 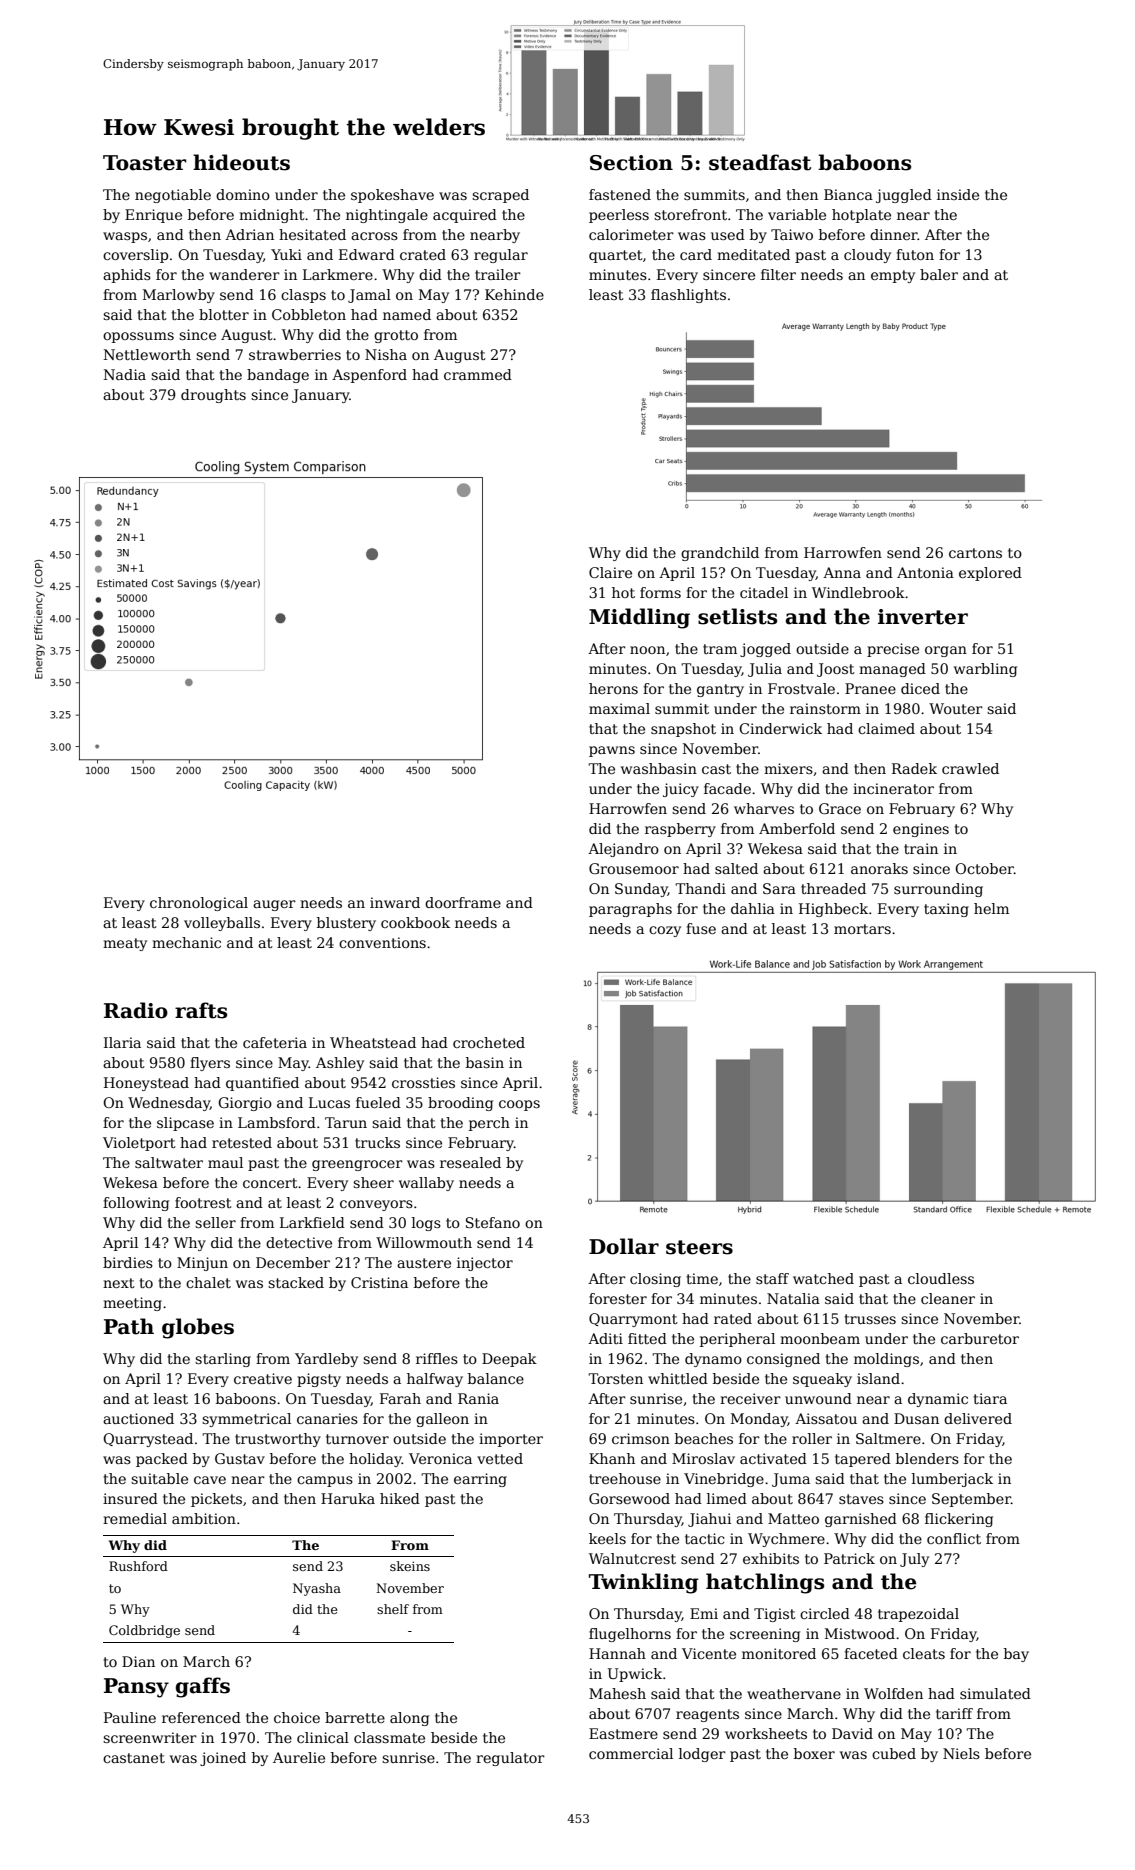 I want to click on taxing, so click(x=946, y=910).
